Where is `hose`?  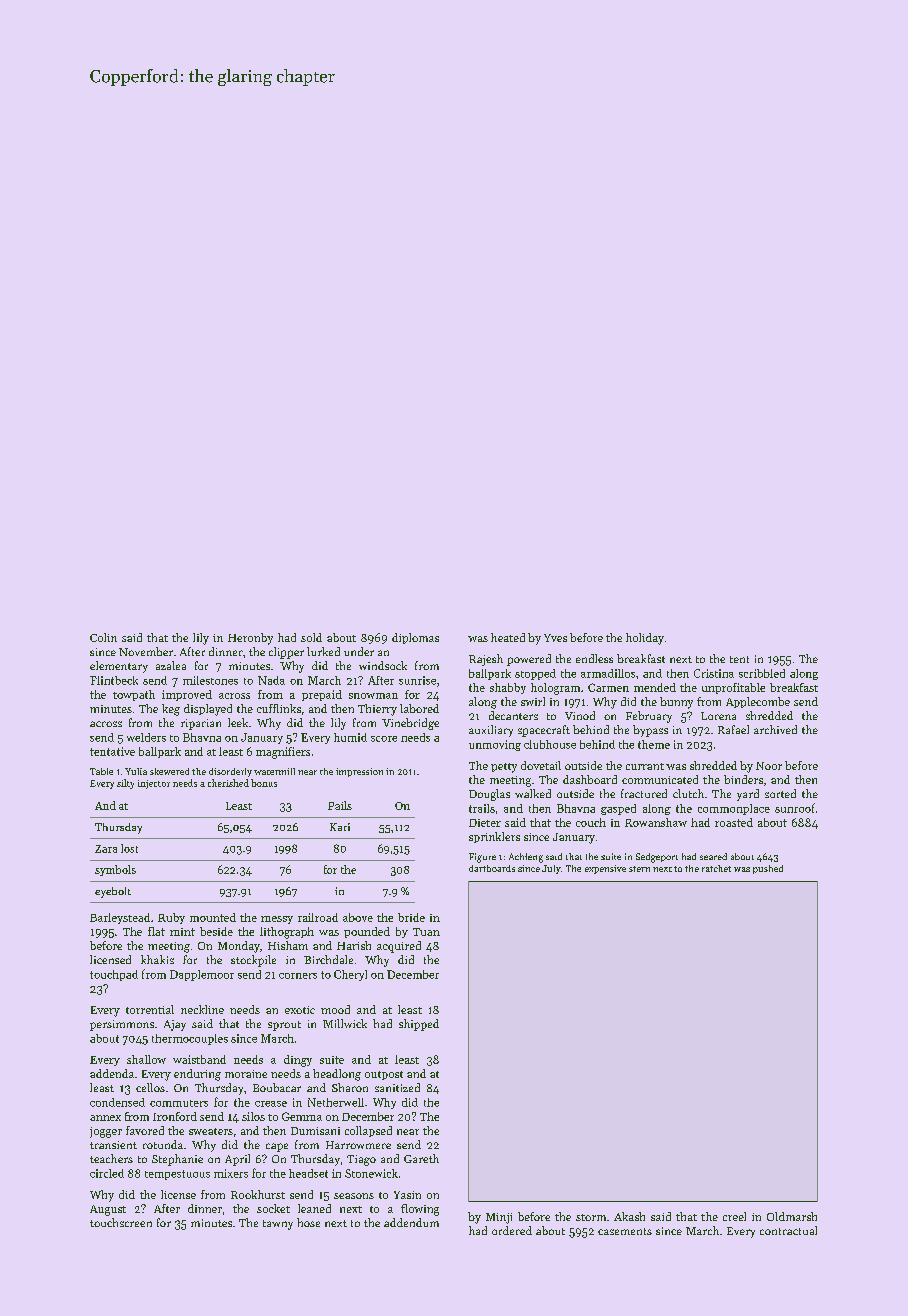 hose is located at coordinates (308, 1222).
